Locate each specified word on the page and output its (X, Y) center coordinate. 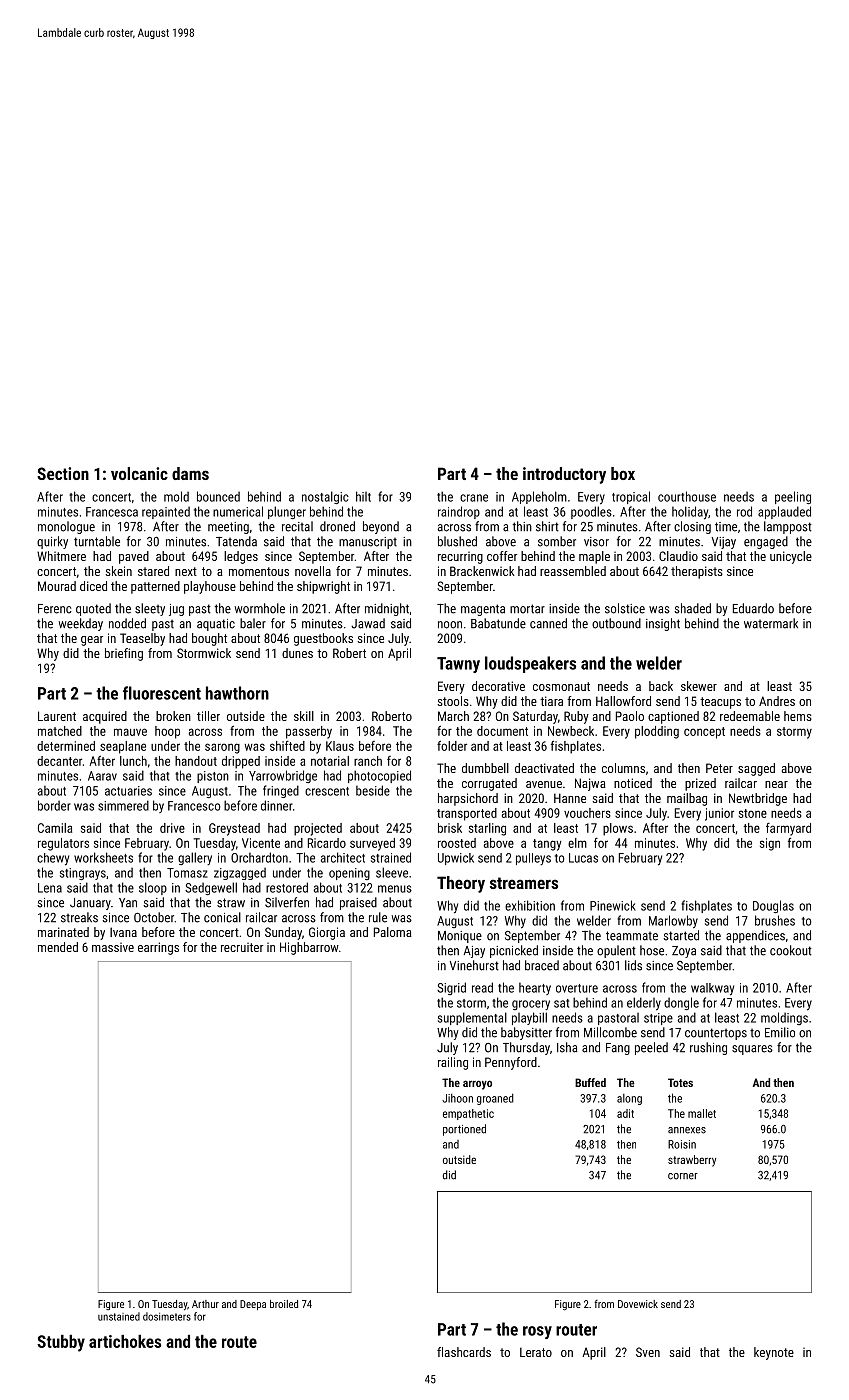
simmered (123, 805)
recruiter (242, 947)
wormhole (260, 608)
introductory (564, 475)
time (726, 527)
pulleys (533, 859)
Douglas (773, 906)
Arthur (205, 1304)
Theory (461, 884)
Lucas (583, 858)
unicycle (791, 557)
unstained (119, 1316)
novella (313, 571)
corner (683, 1176)
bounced (218, 496)
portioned (464, 1130)
